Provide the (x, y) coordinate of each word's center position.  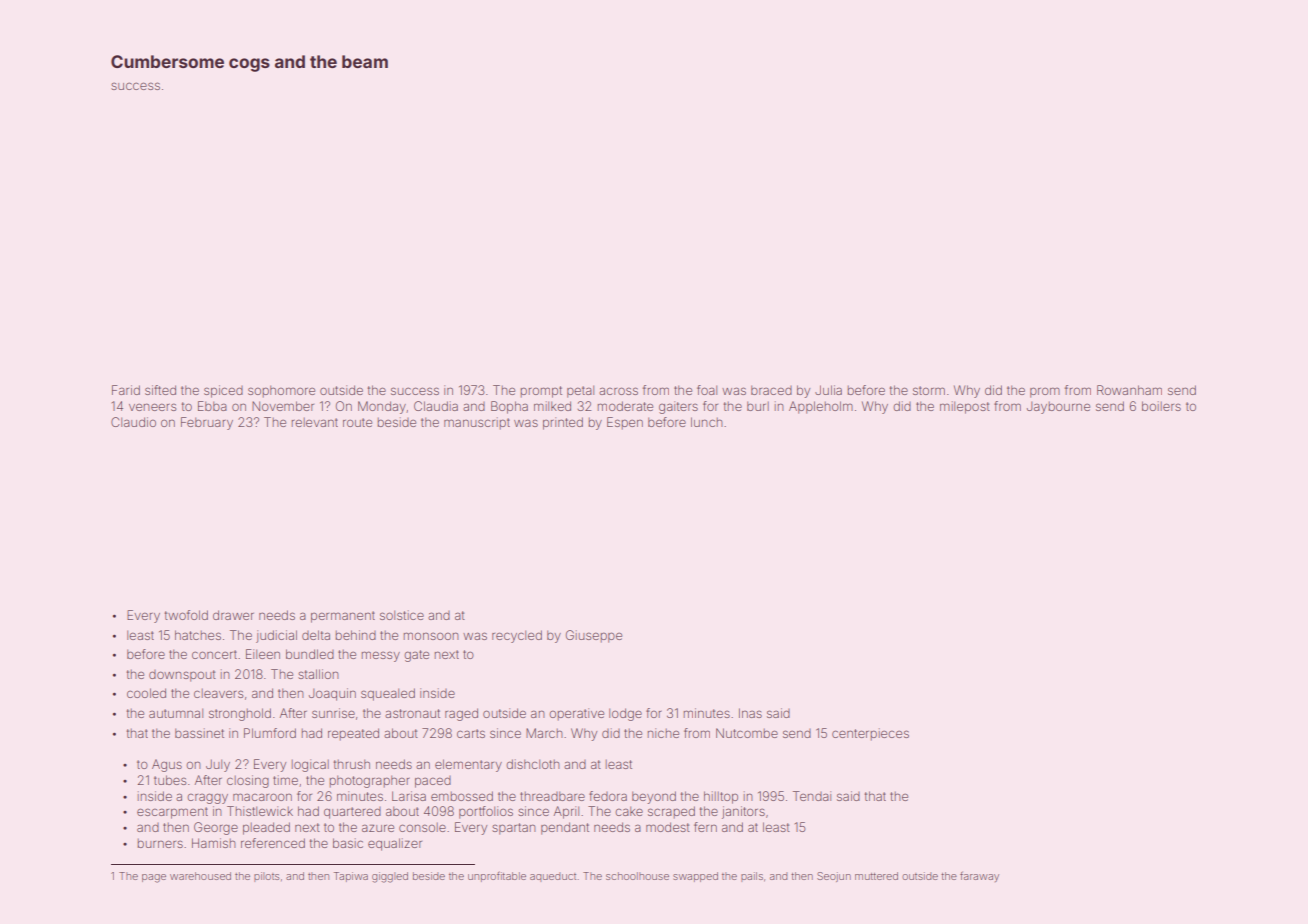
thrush (352, 764)
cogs (249, 65)
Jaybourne (1058, 407)
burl (758, 406)
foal (707, 390)
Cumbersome (167, 61)
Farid (126, 390)
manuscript (477, 423)
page (154, 878)
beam (365, 61)
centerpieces (870, 734)
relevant (315, 422)
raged (461, 714)
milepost (965, 407)
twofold (186, 615)
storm (929, 390)
